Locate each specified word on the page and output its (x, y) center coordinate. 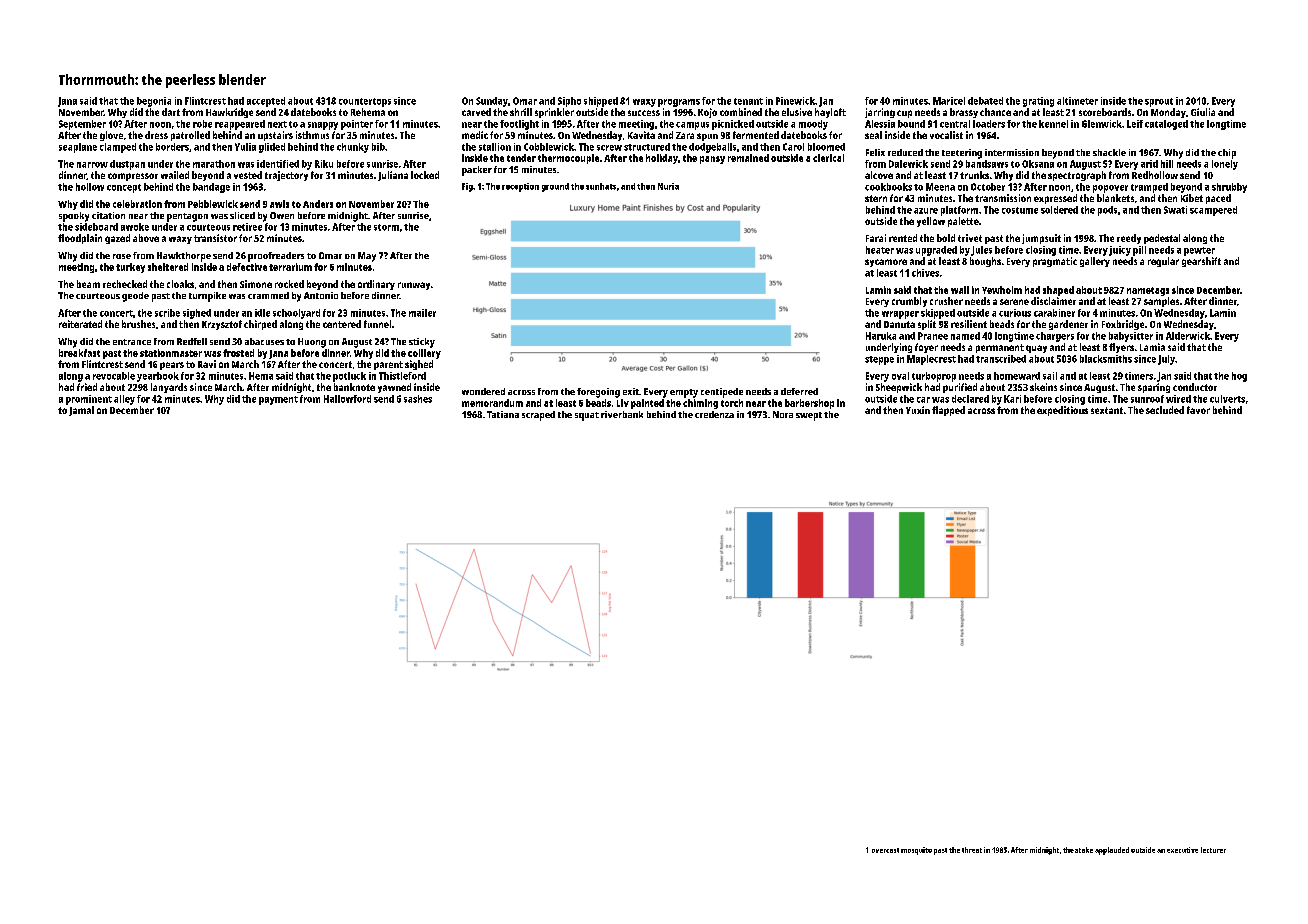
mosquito (916, 851)
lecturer (1213, 850)
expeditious (1062, 411)
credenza (714, 414)
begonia (154, 102)
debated (985, 101)
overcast (885, 850)
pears (172, 366)
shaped (1058, 291)
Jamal (81, 411)
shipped (601, 102)
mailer (422, 313)
